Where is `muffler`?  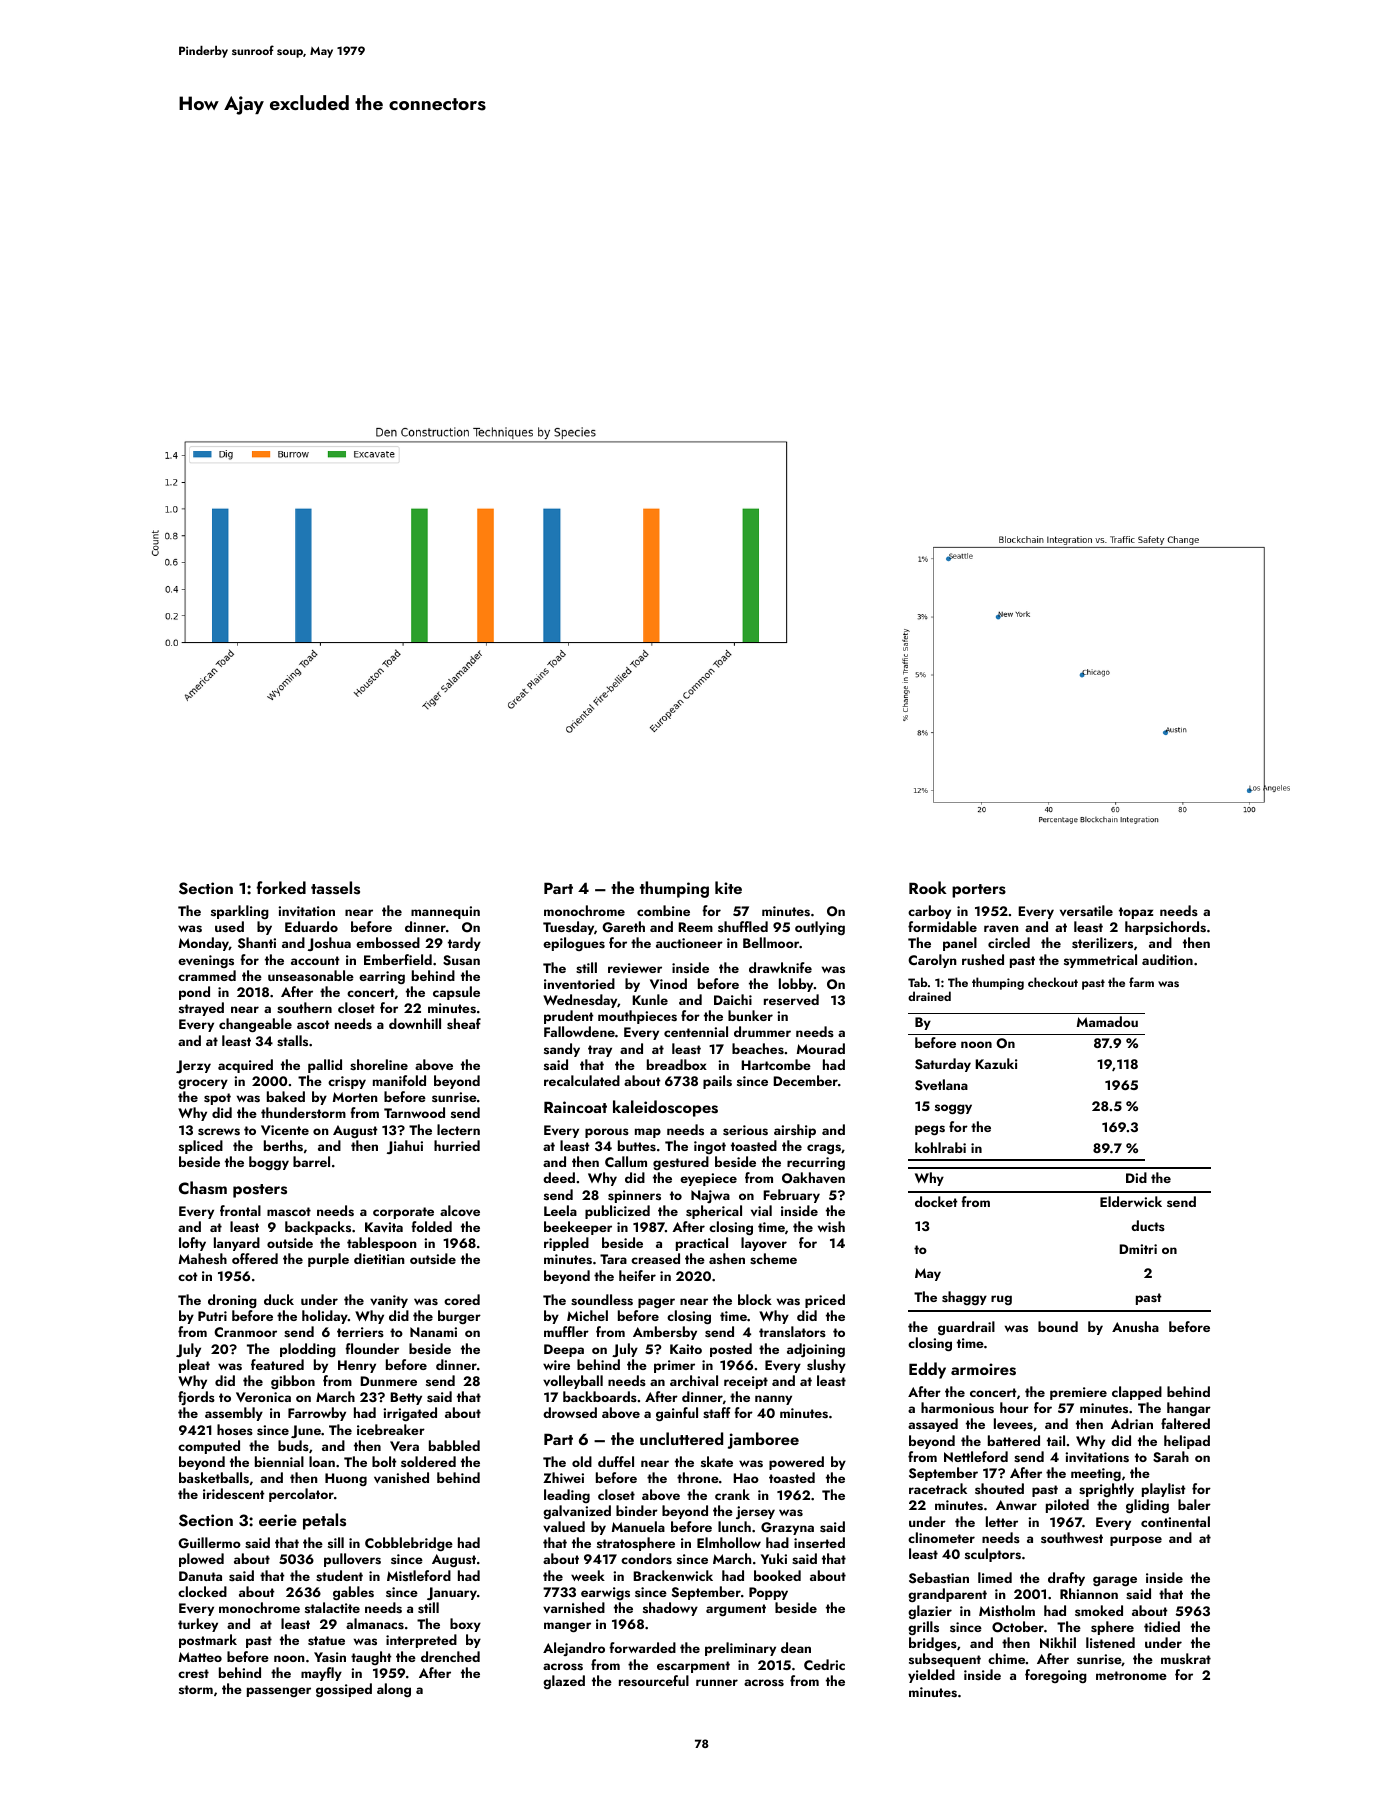 muffler is located at coordinates (566, 1331).
